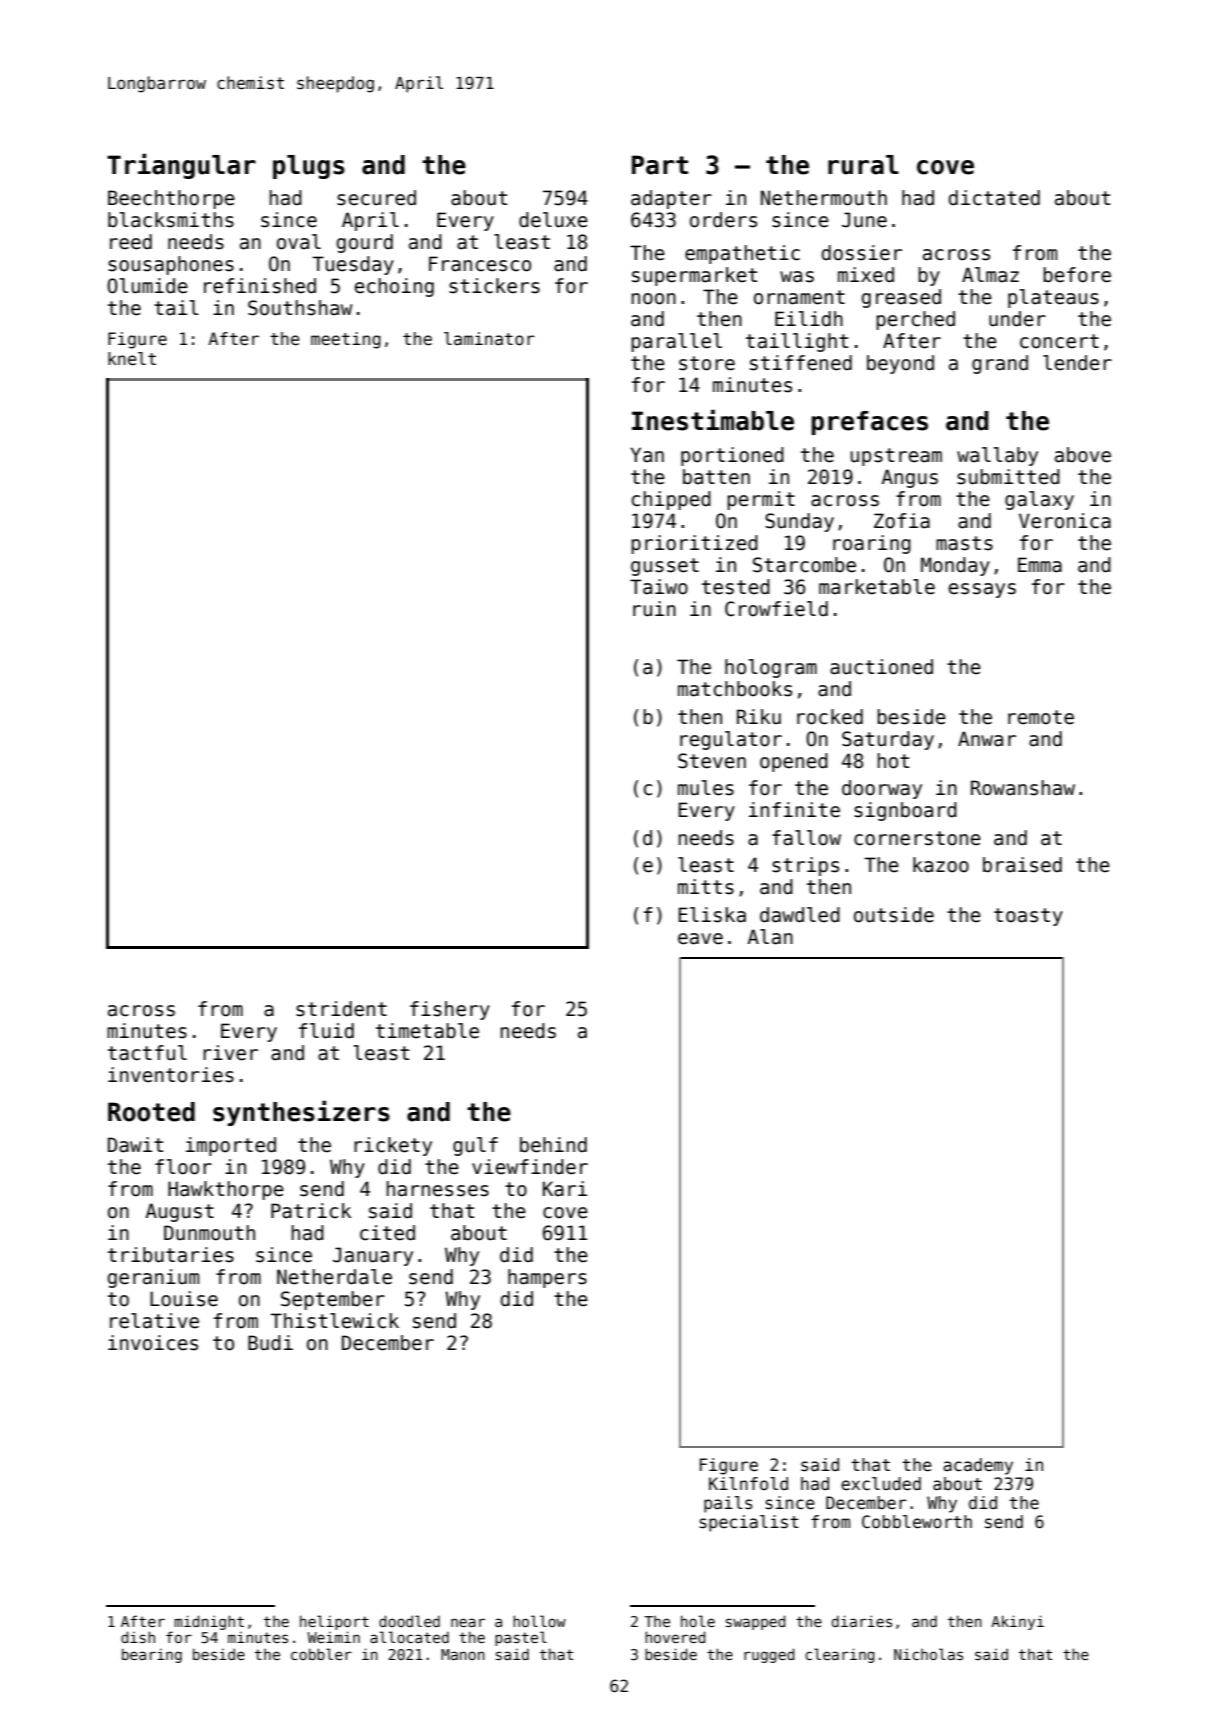 The height and width of the screenshot is (1724, 1219). What do you see at coordinates (1041, 717) in the screenshot?
I see `remote` at bounding box center [1041, 717].
